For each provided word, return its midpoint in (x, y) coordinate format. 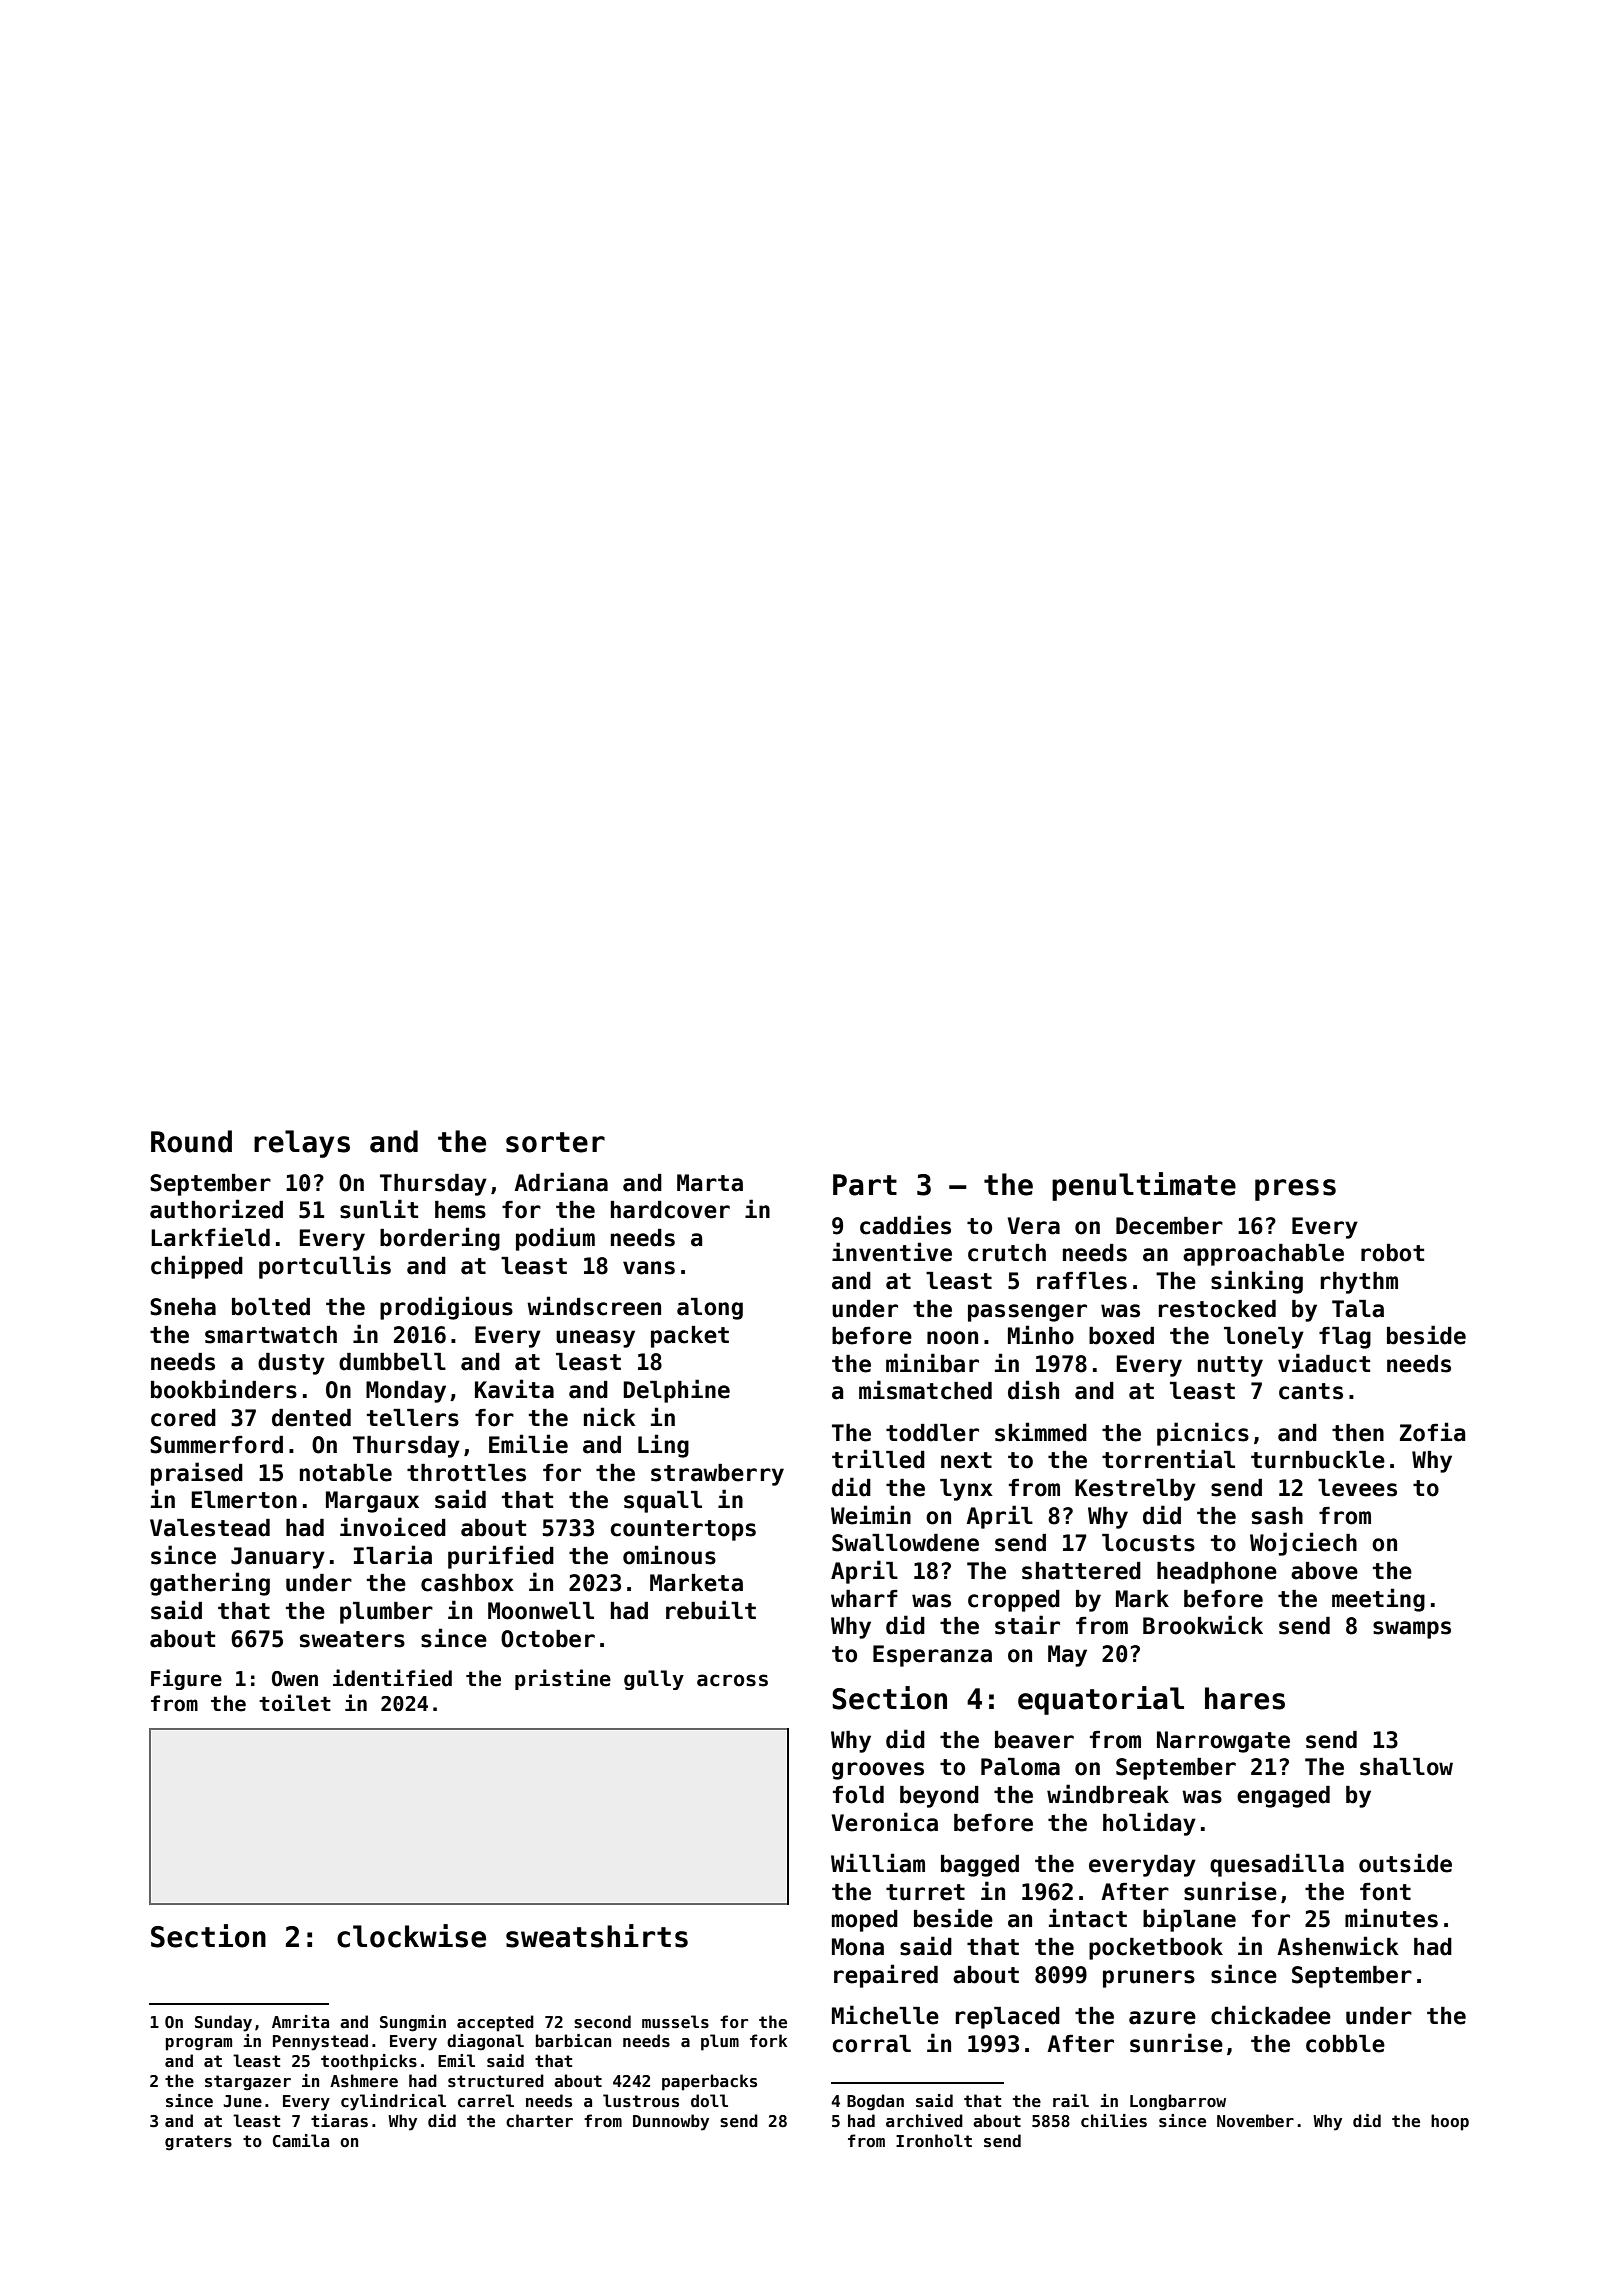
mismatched (925, 1390)
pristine (563, 1679)
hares (1245, 1698)
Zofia (1432, 1432)
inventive (892, 1252)
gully (654, 1680)
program (199, 2044)
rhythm (1359, 1283)
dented (311, 1418)
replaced (1008, 2018)
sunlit (379, 1209)
